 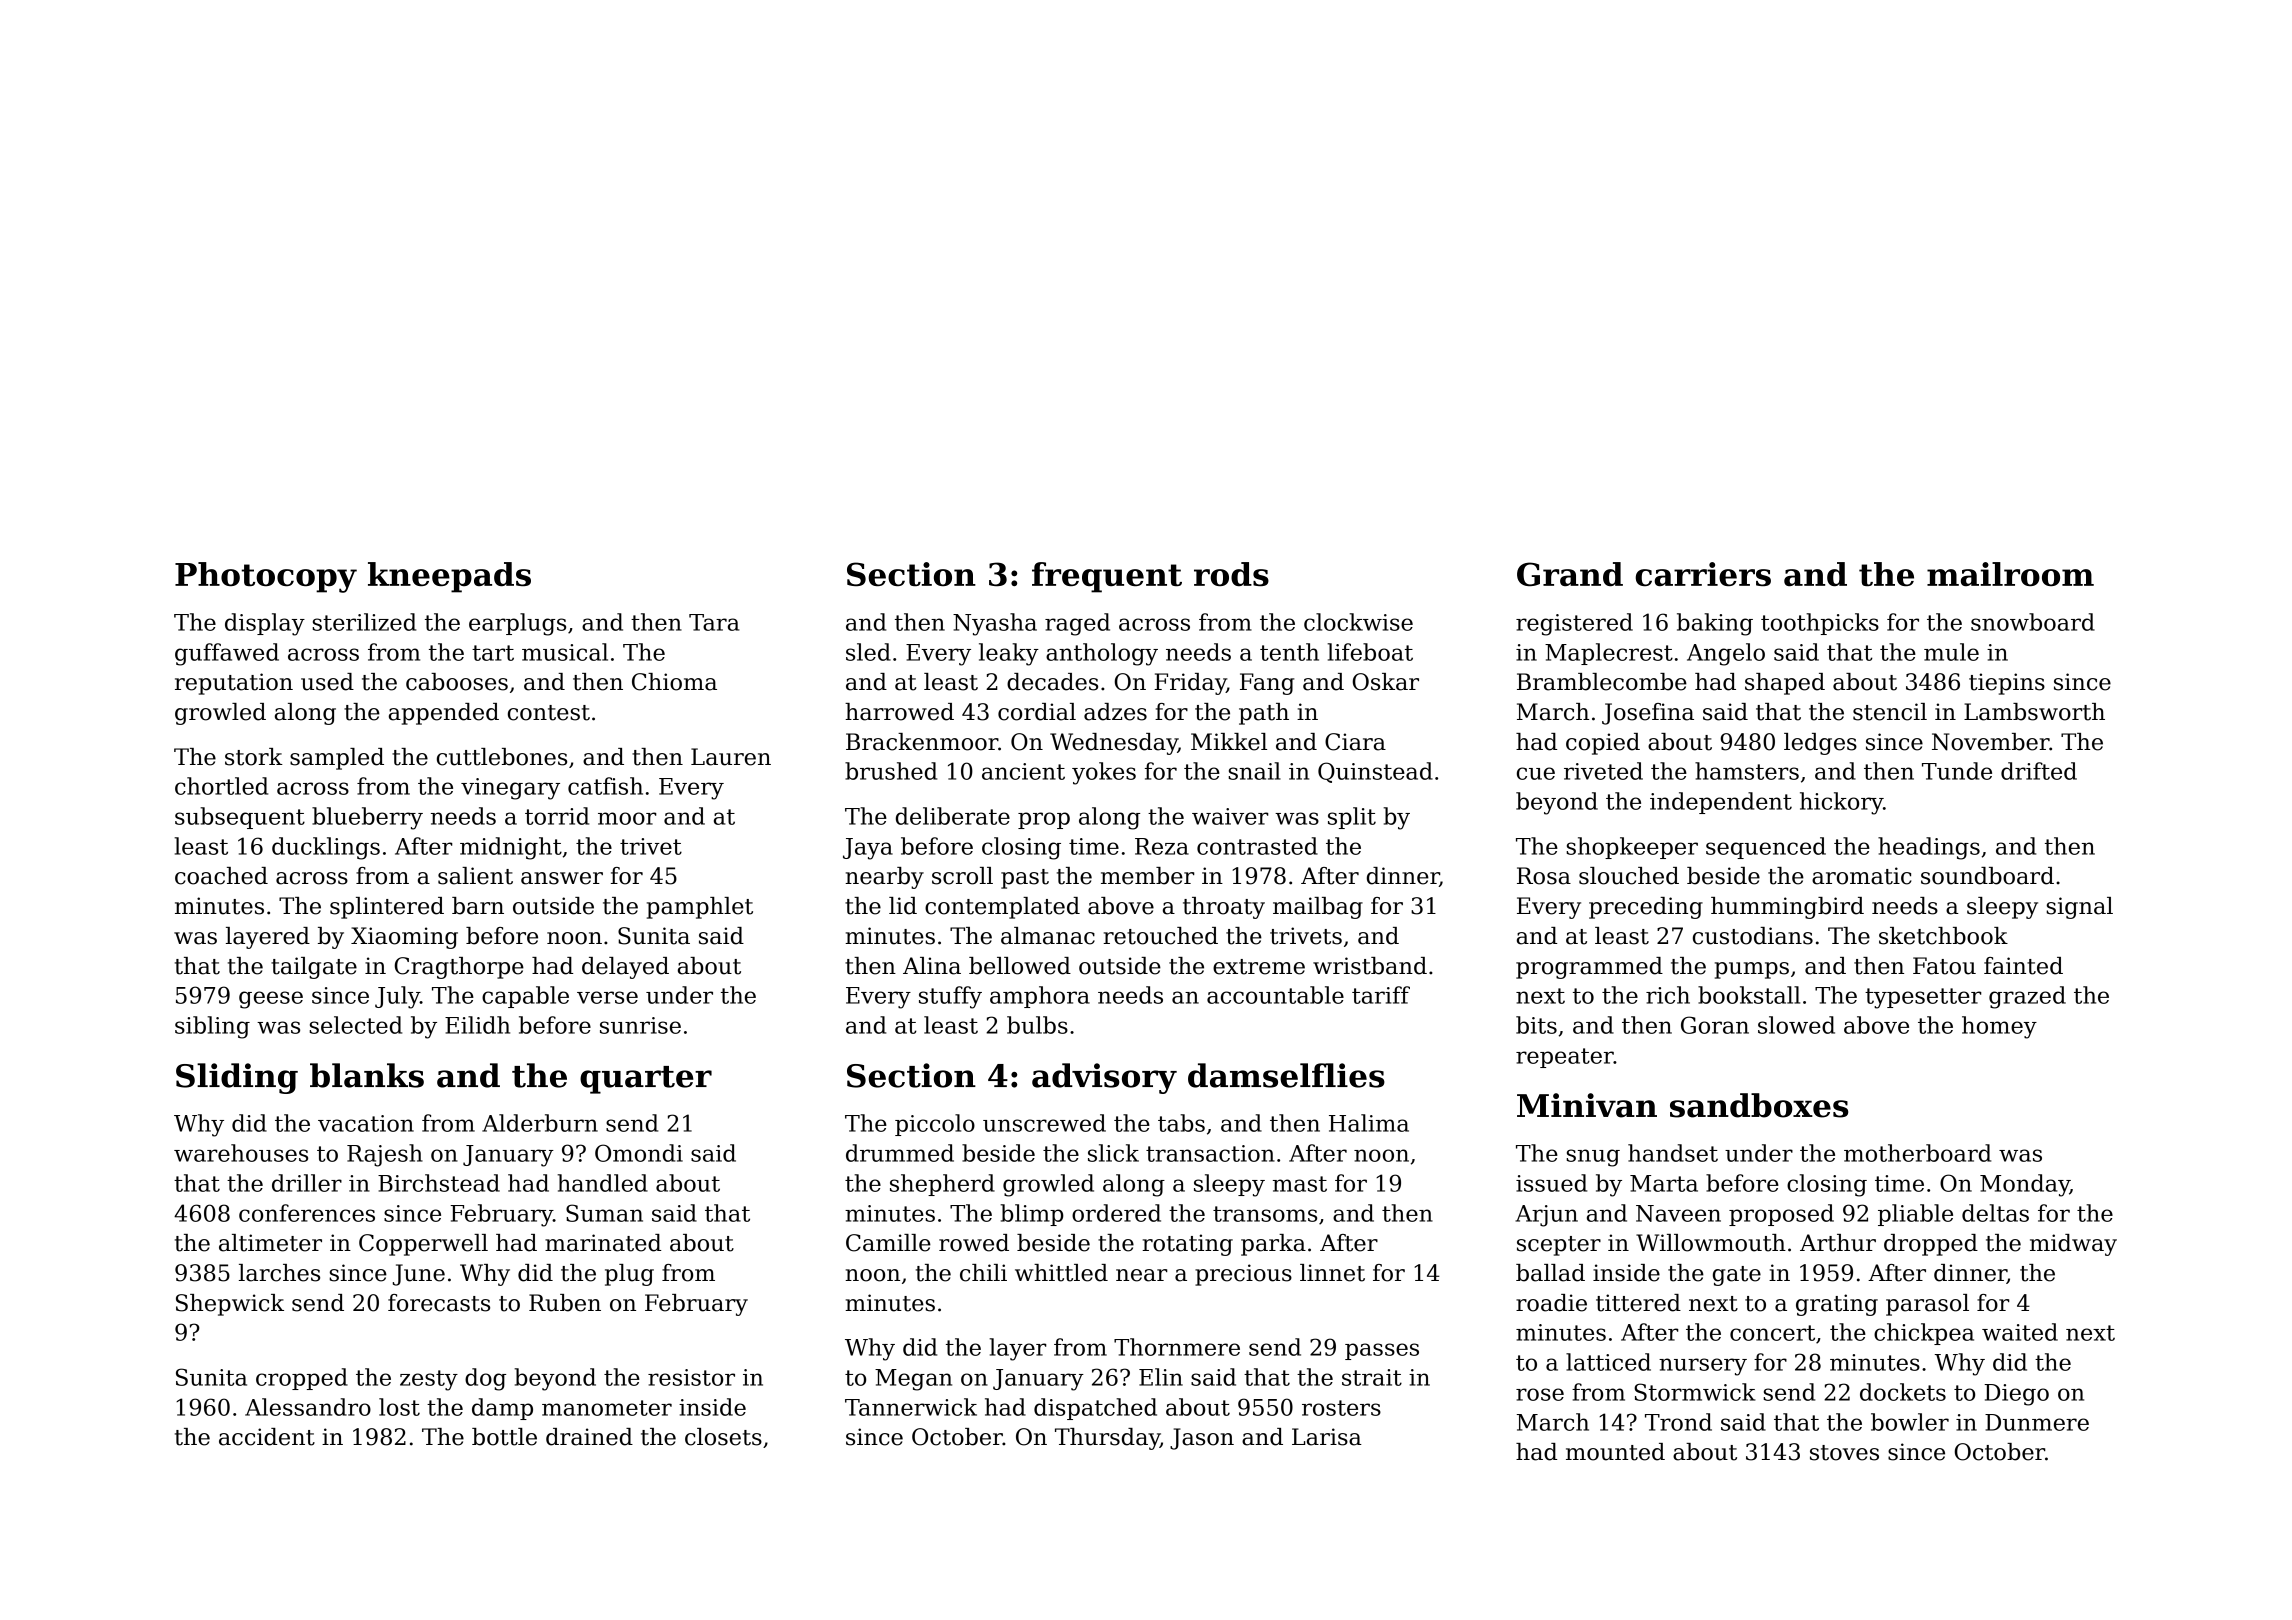 What do you see at coordinates (1646, 908) in the screenshot?
I see `preceding` at bounding box center [1646, 908].
